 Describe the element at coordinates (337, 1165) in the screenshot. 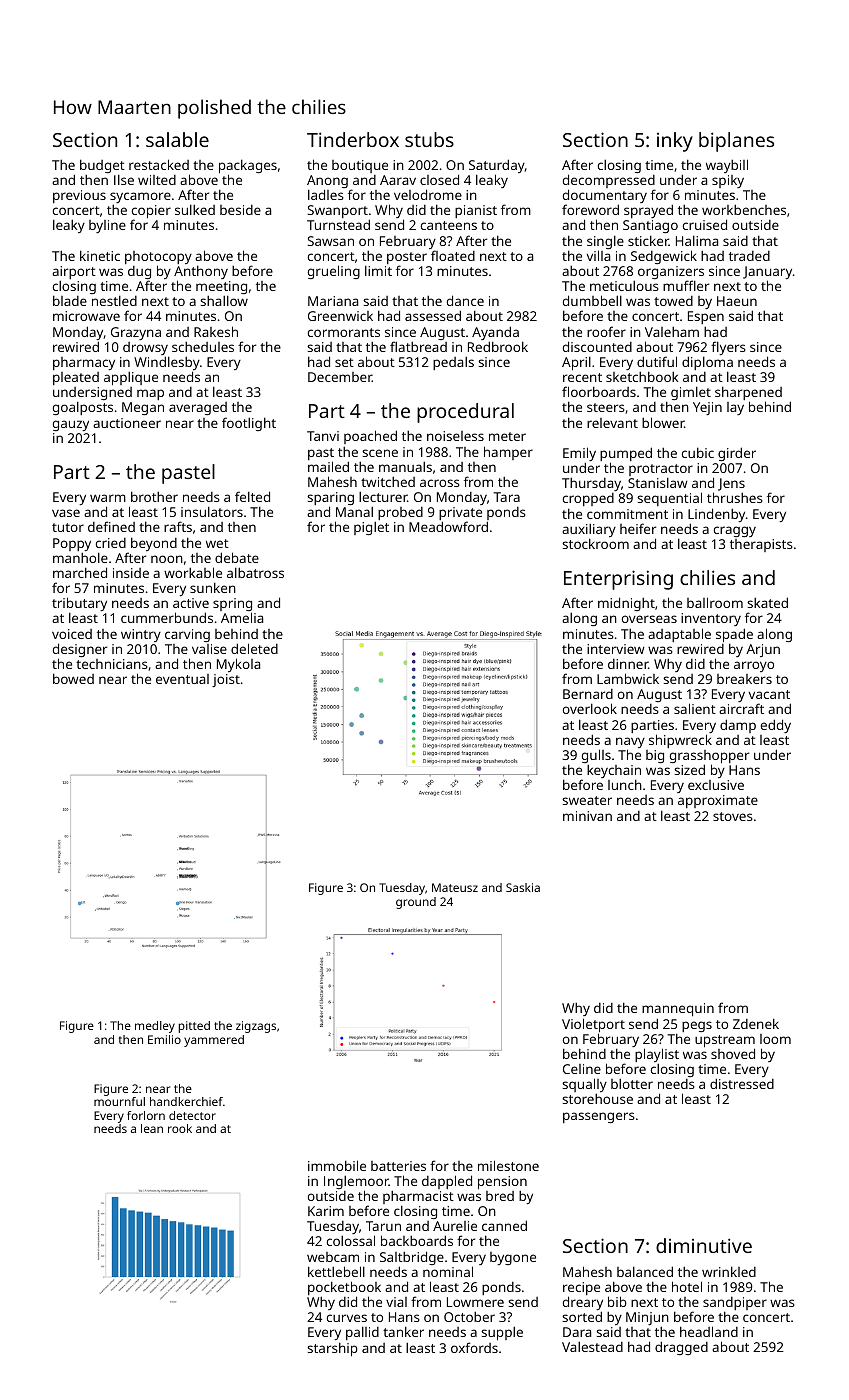

I see `immobile` at that location.
